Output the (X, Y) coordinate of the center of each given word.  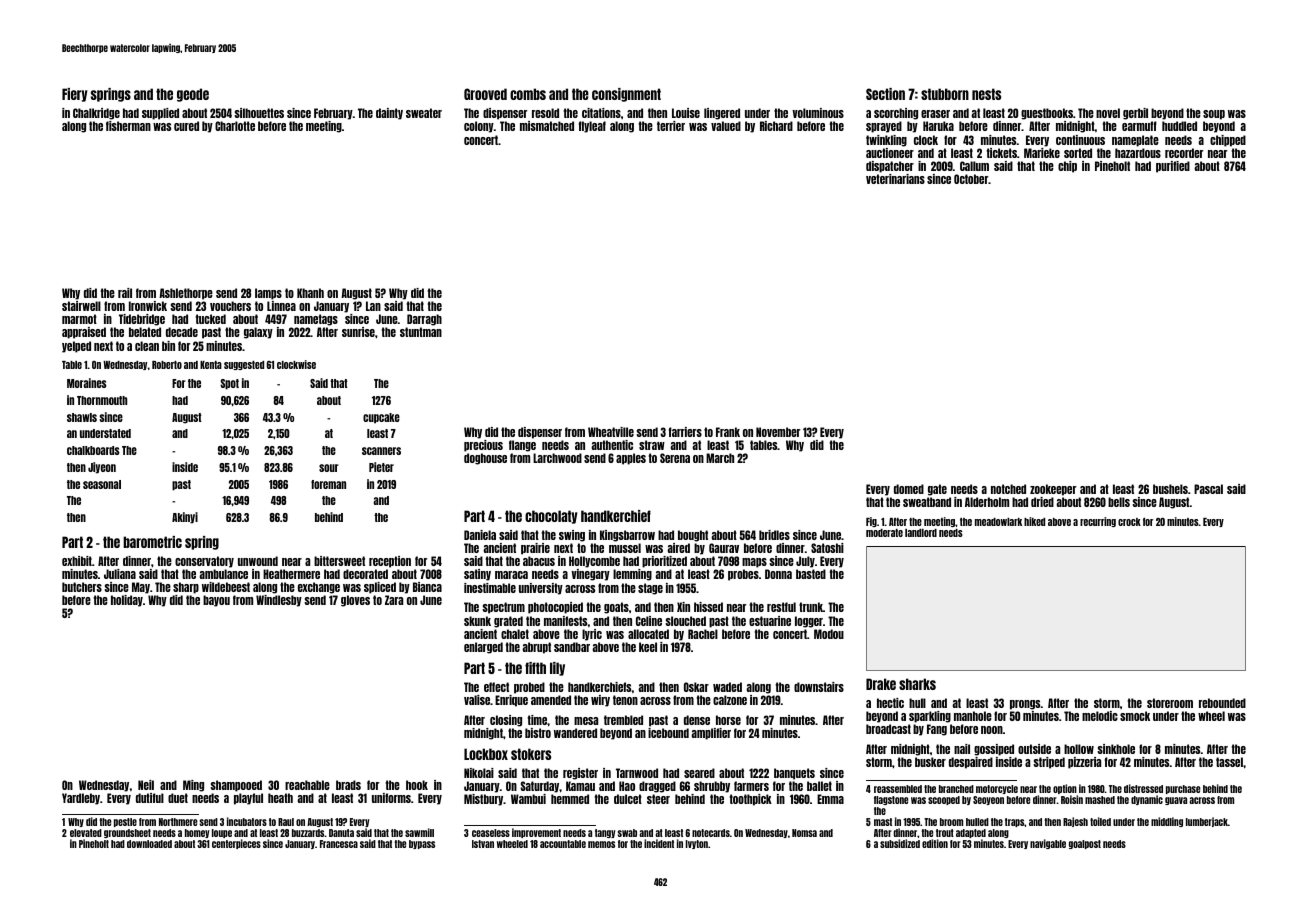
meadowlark (998, 522)
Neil (146, 785)
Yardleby (81, 799)
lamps (268, 294)
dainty (389, 114)
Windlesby (279, 601)
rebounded (1222, 703)
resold (545, 113)
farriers (685, 432)
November (778, 432)
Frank (728, 432)
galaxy (258, 333)
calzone (730, 700)
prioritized (664, 562)
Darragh (424, 320)
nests (986, 94)
